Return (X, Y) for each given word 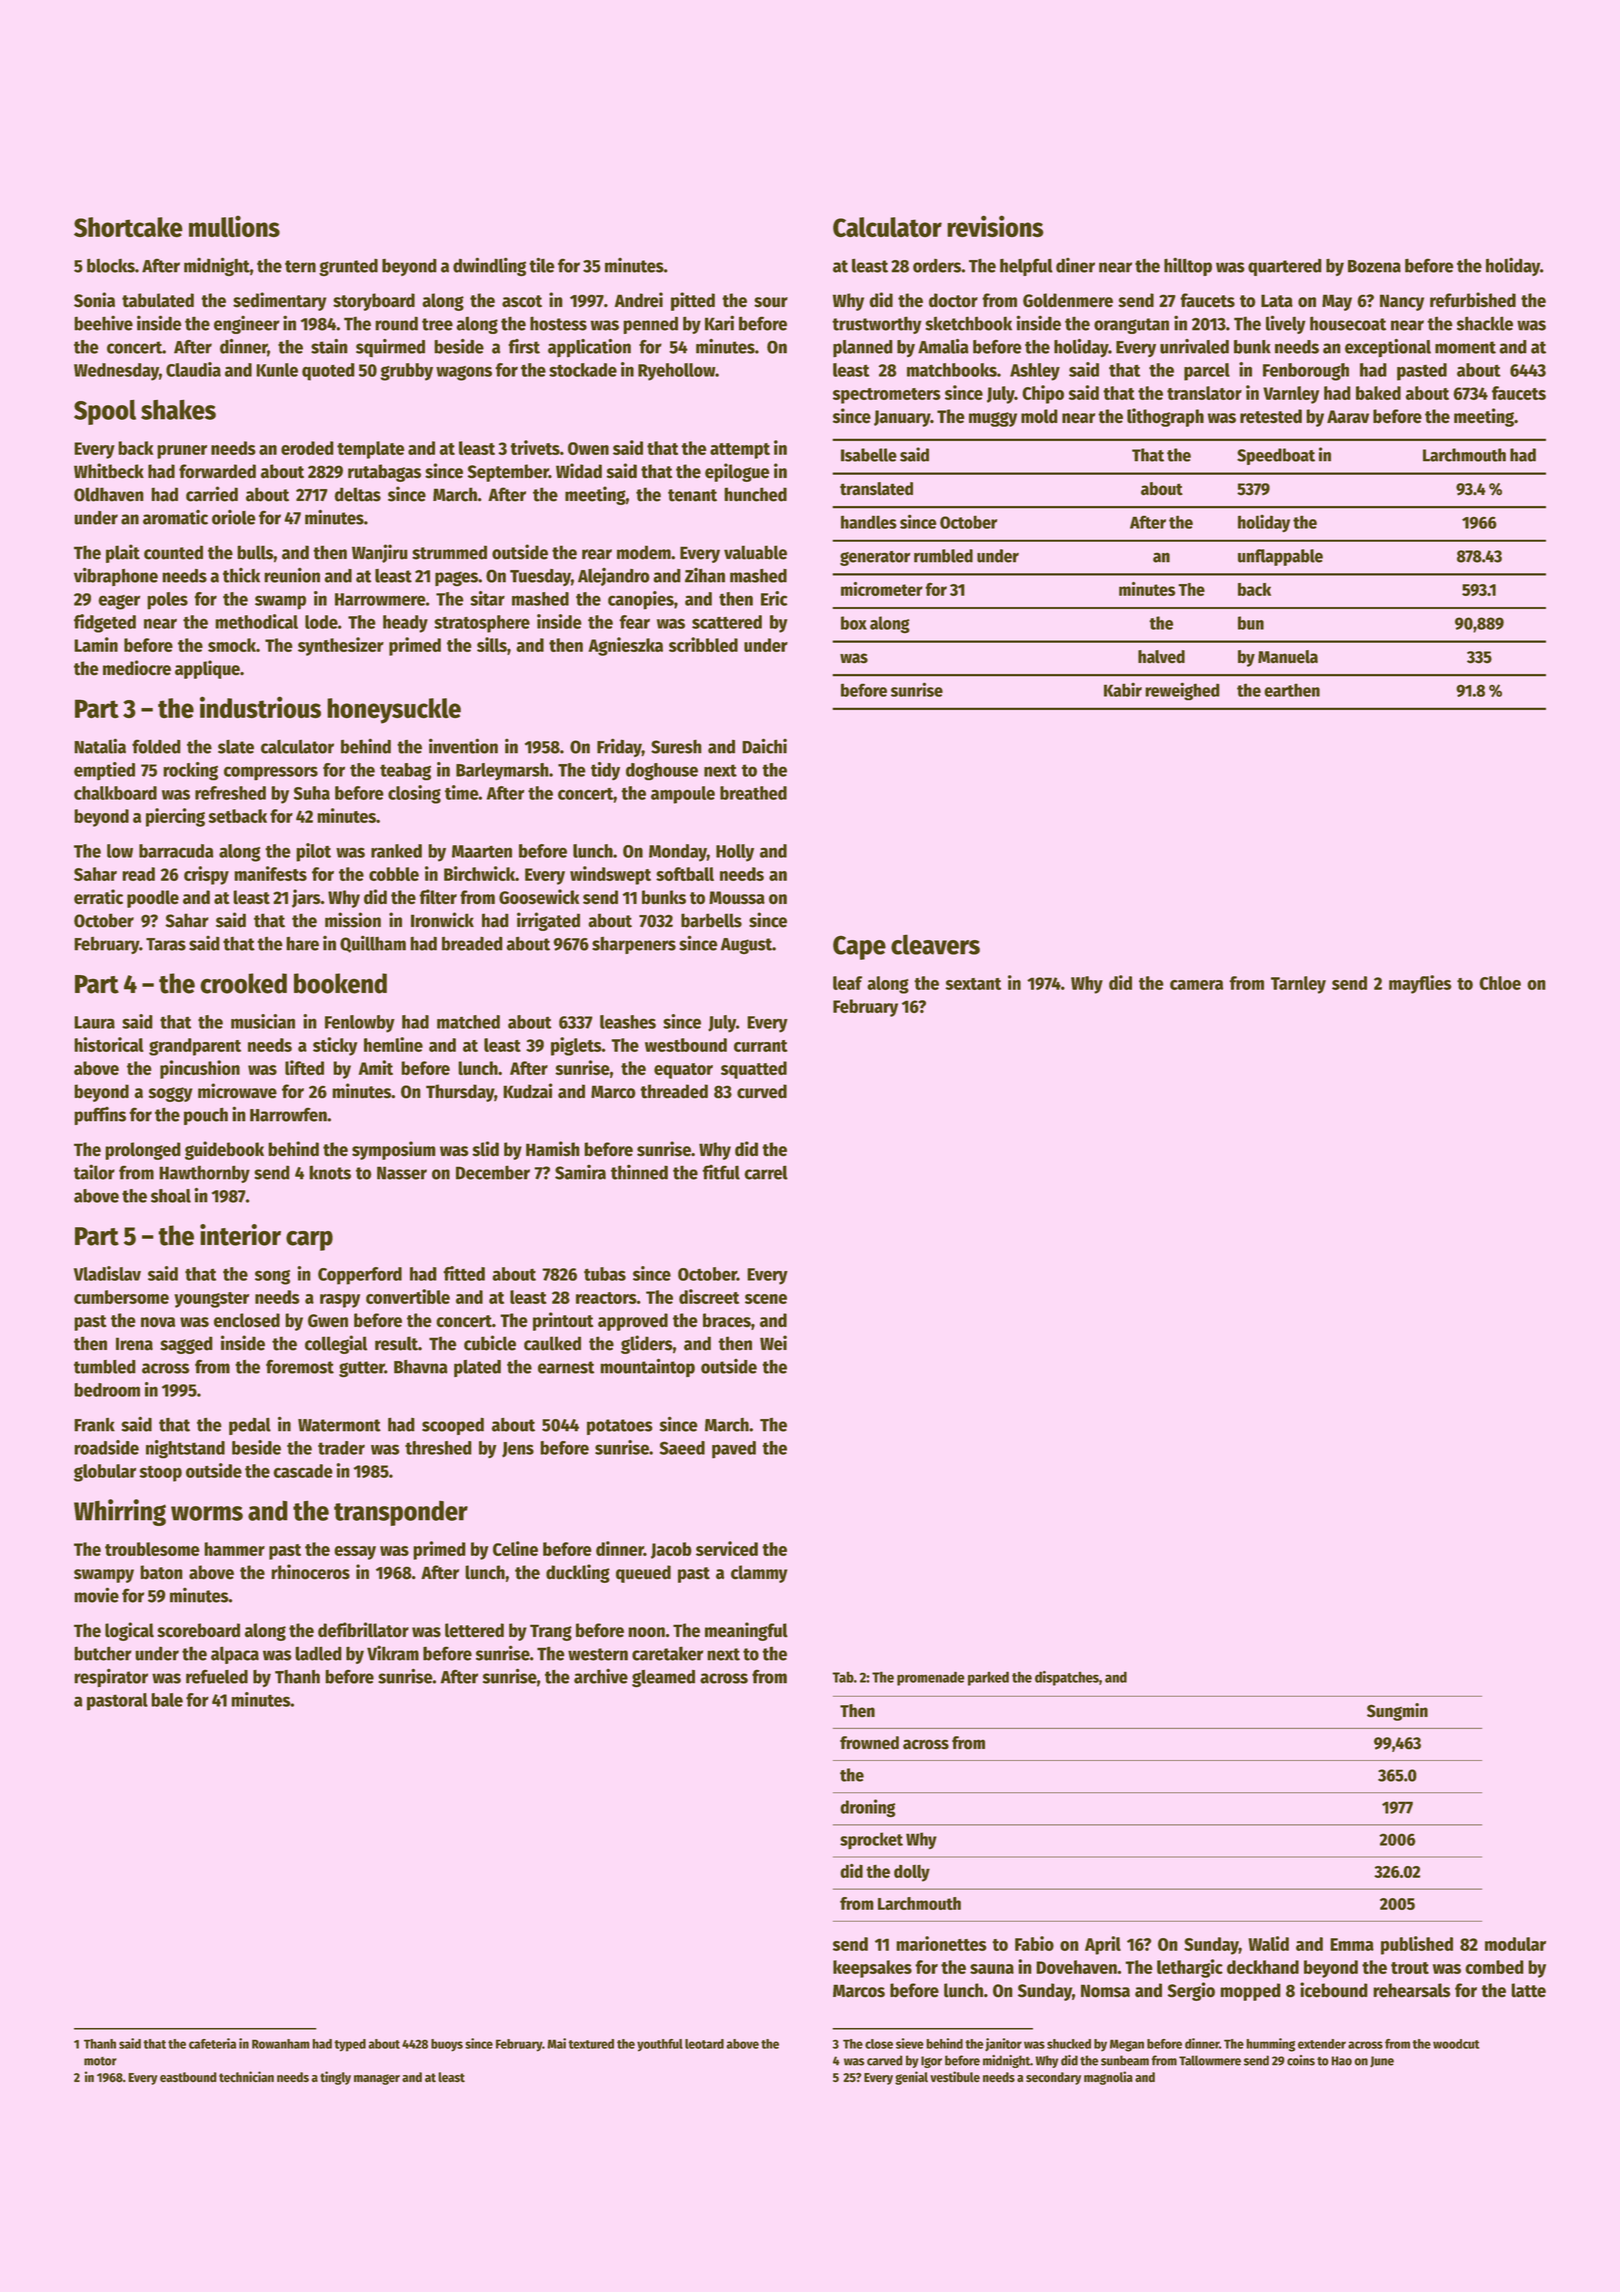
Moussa (737, 898)
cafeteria (212, 2043)
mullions (234, 226)
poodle (153, 899)
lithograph (1165, 417)
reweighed (1182, 691)
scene (766, 1299)
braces (727, 1320)
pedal (250, 1426)
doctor (953, 300)
